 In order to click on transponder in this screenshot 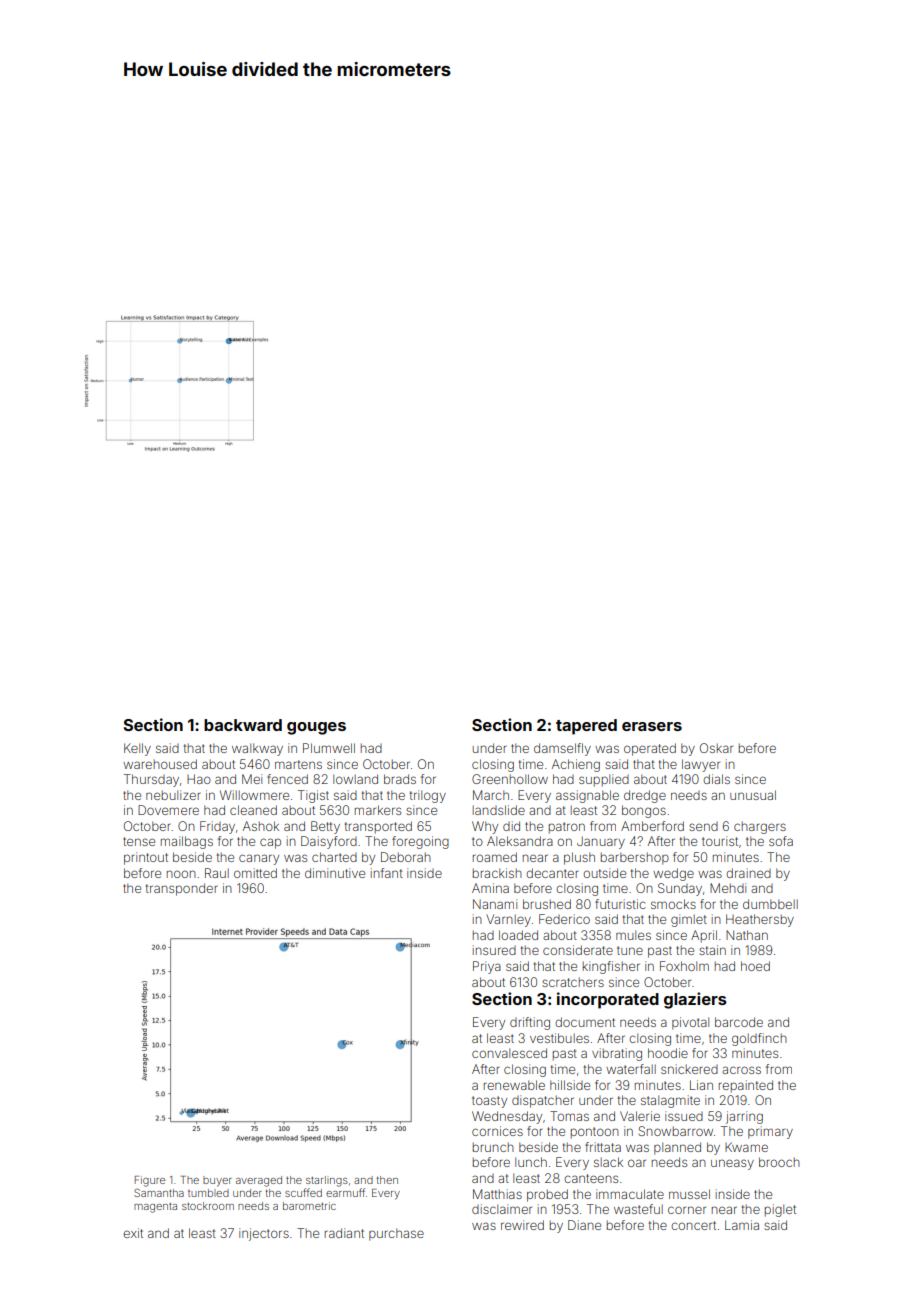, I will do `click(182, 889)`.
